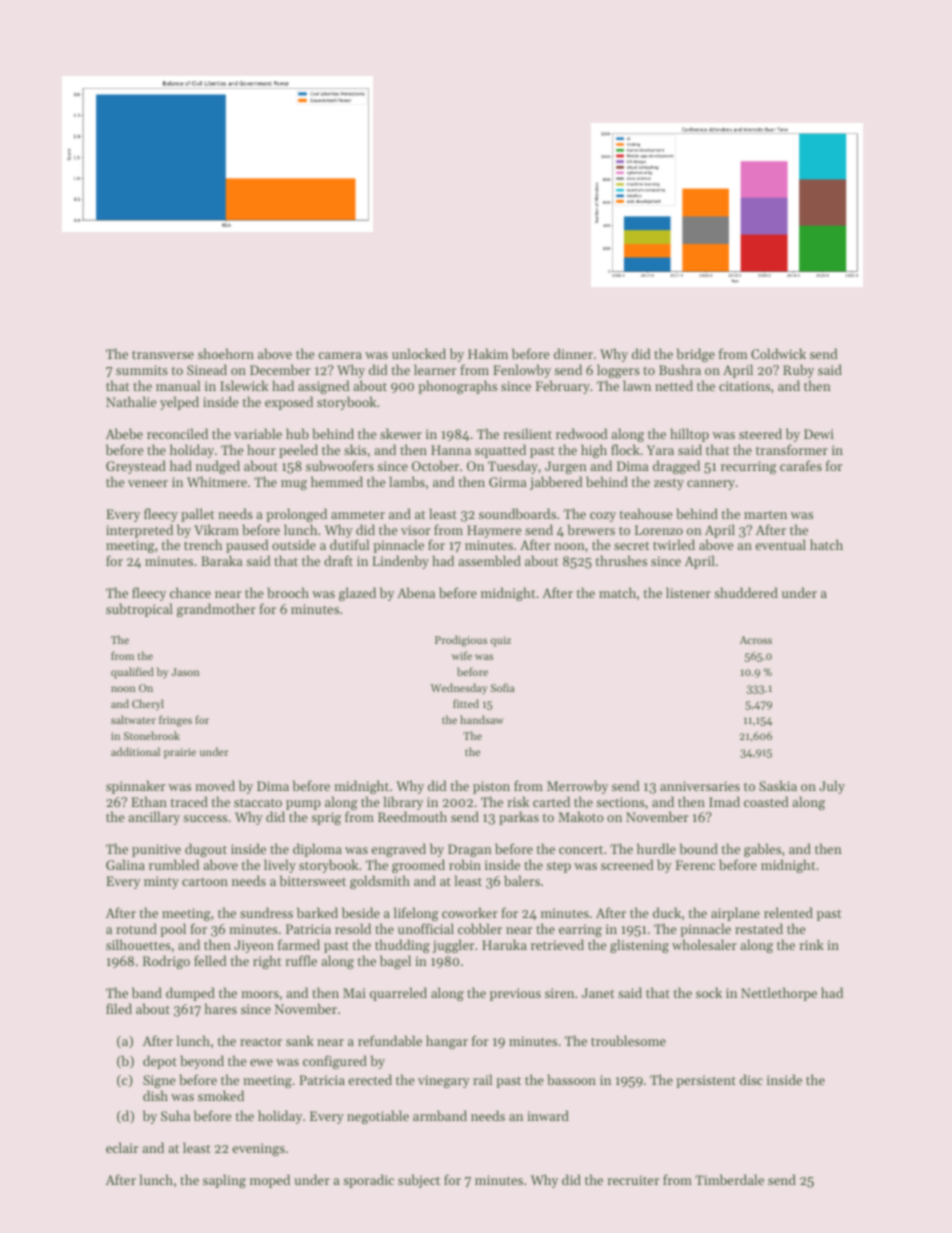 The width and height of the page is (952, 1233). Describe the element at coordinates (462, 655) in the page. I see `wife` at that location.
